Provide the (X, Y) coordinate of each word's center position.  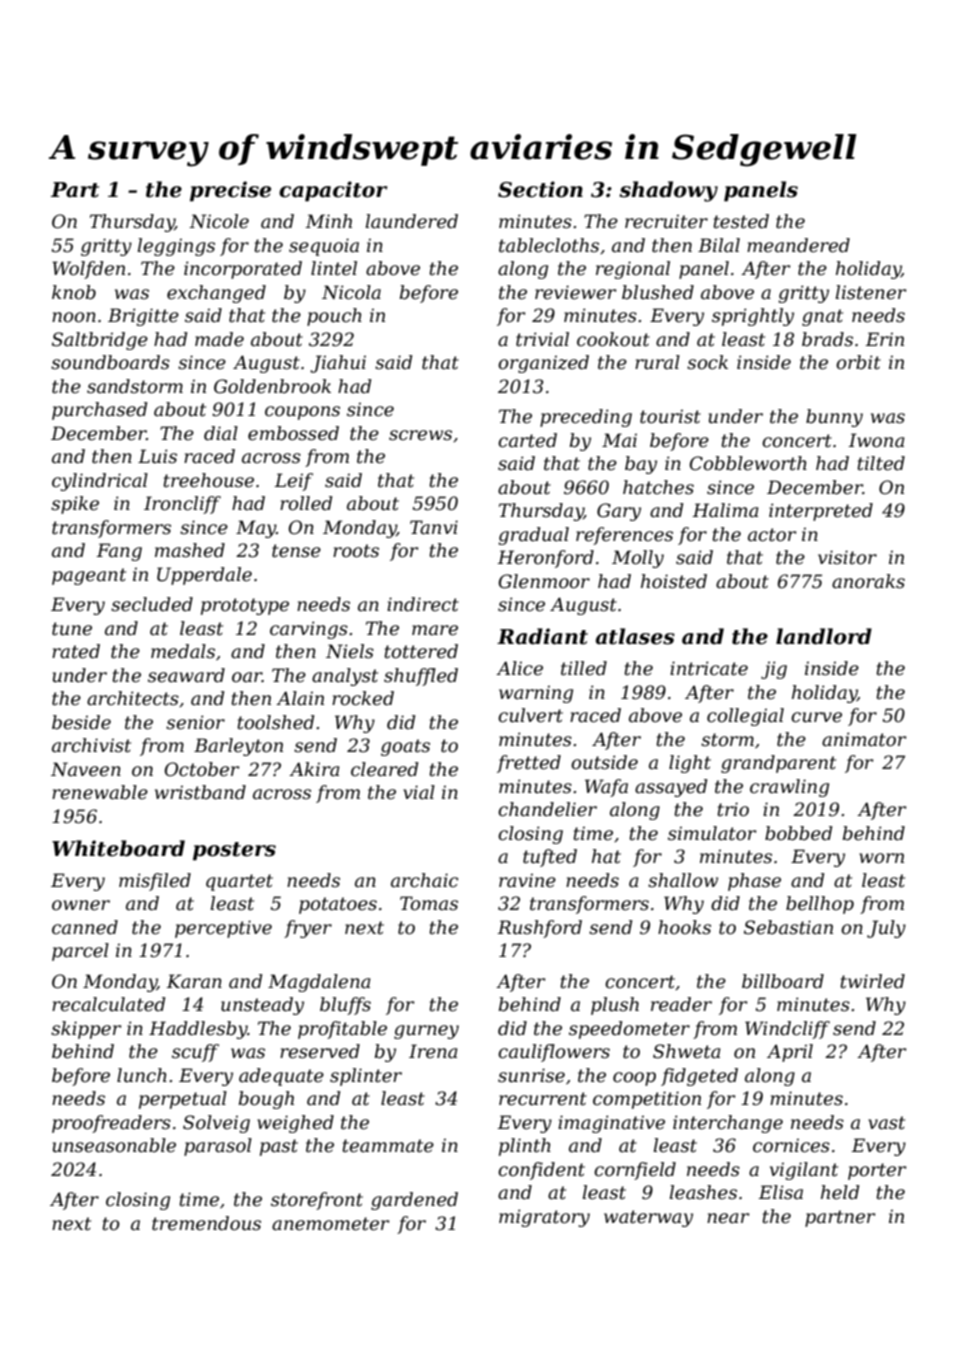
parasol (218, 1147)
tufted (550, 858)
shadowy (668, 191)
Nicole (219, 221)
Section (540, 189)
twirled (872, 981)
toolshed (275, 722)
